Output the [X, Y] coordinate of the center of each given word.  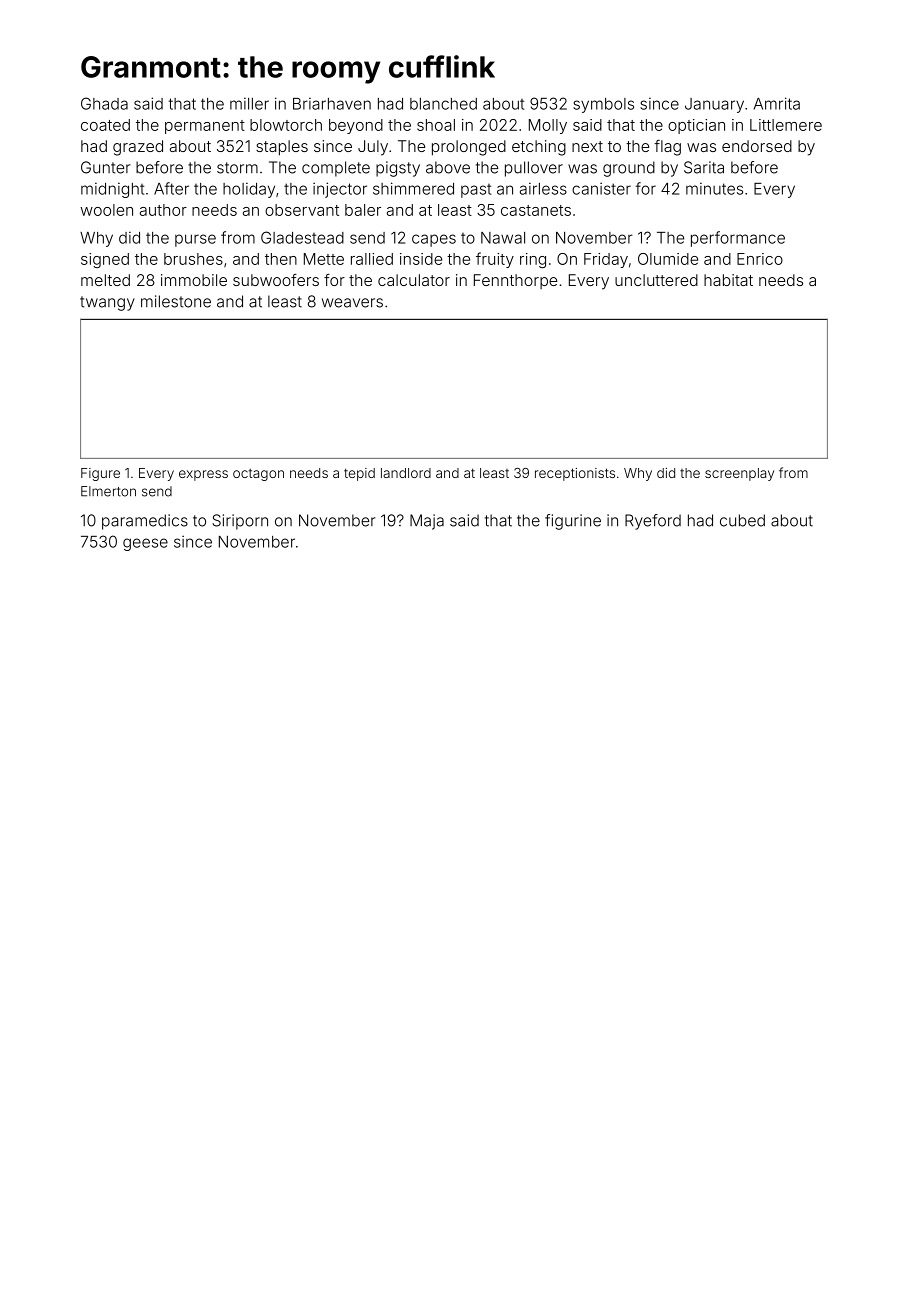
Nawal [503, 238]
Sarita [704, 167]
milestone [176, 301]
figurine [573, 522]
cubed [742, 520]
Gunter [106, 167]
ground [629, 169]
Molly [548, 126]
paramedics [145, 522]
